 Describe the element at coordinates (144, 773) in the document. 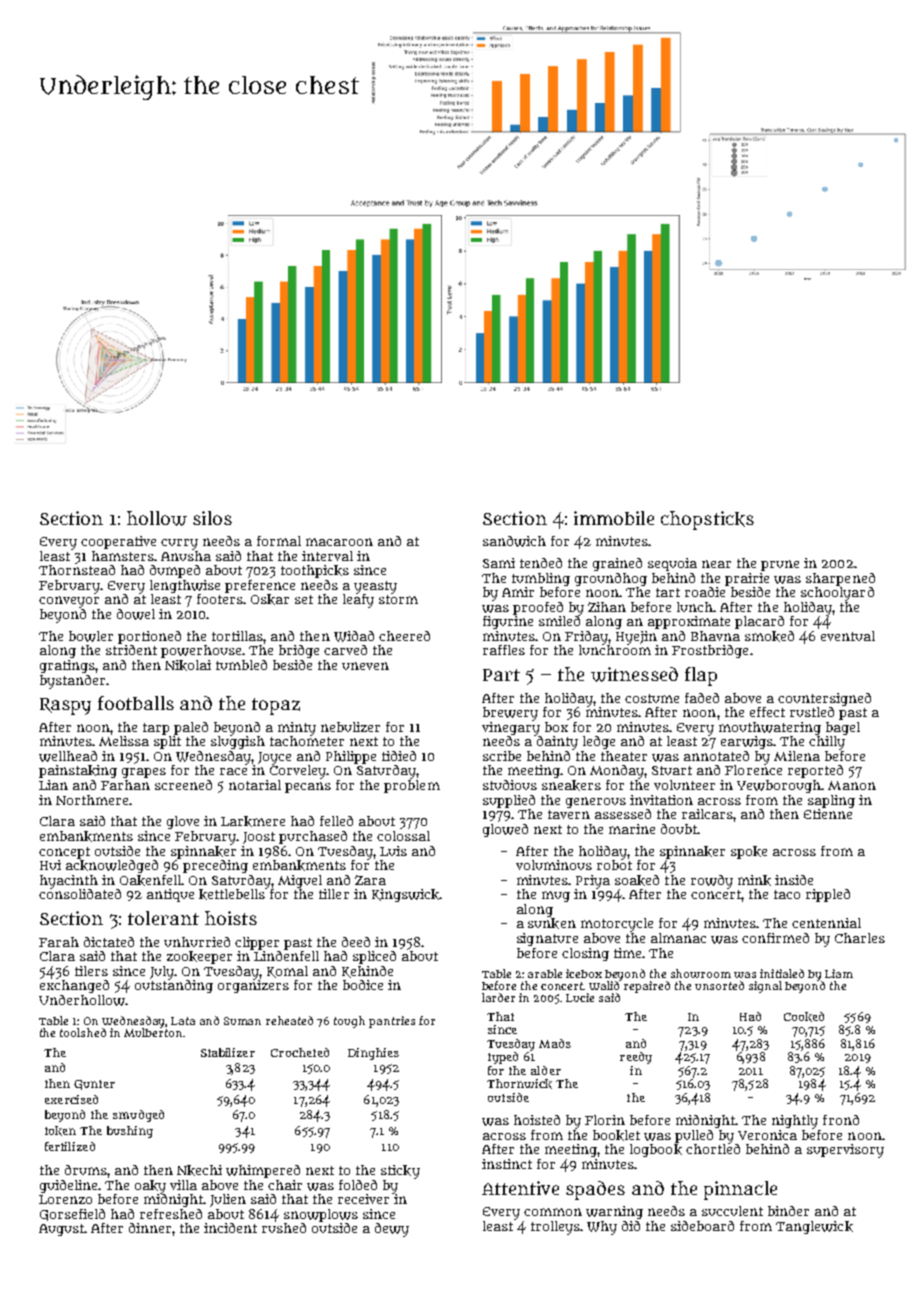

I see `grapes` at that location.
